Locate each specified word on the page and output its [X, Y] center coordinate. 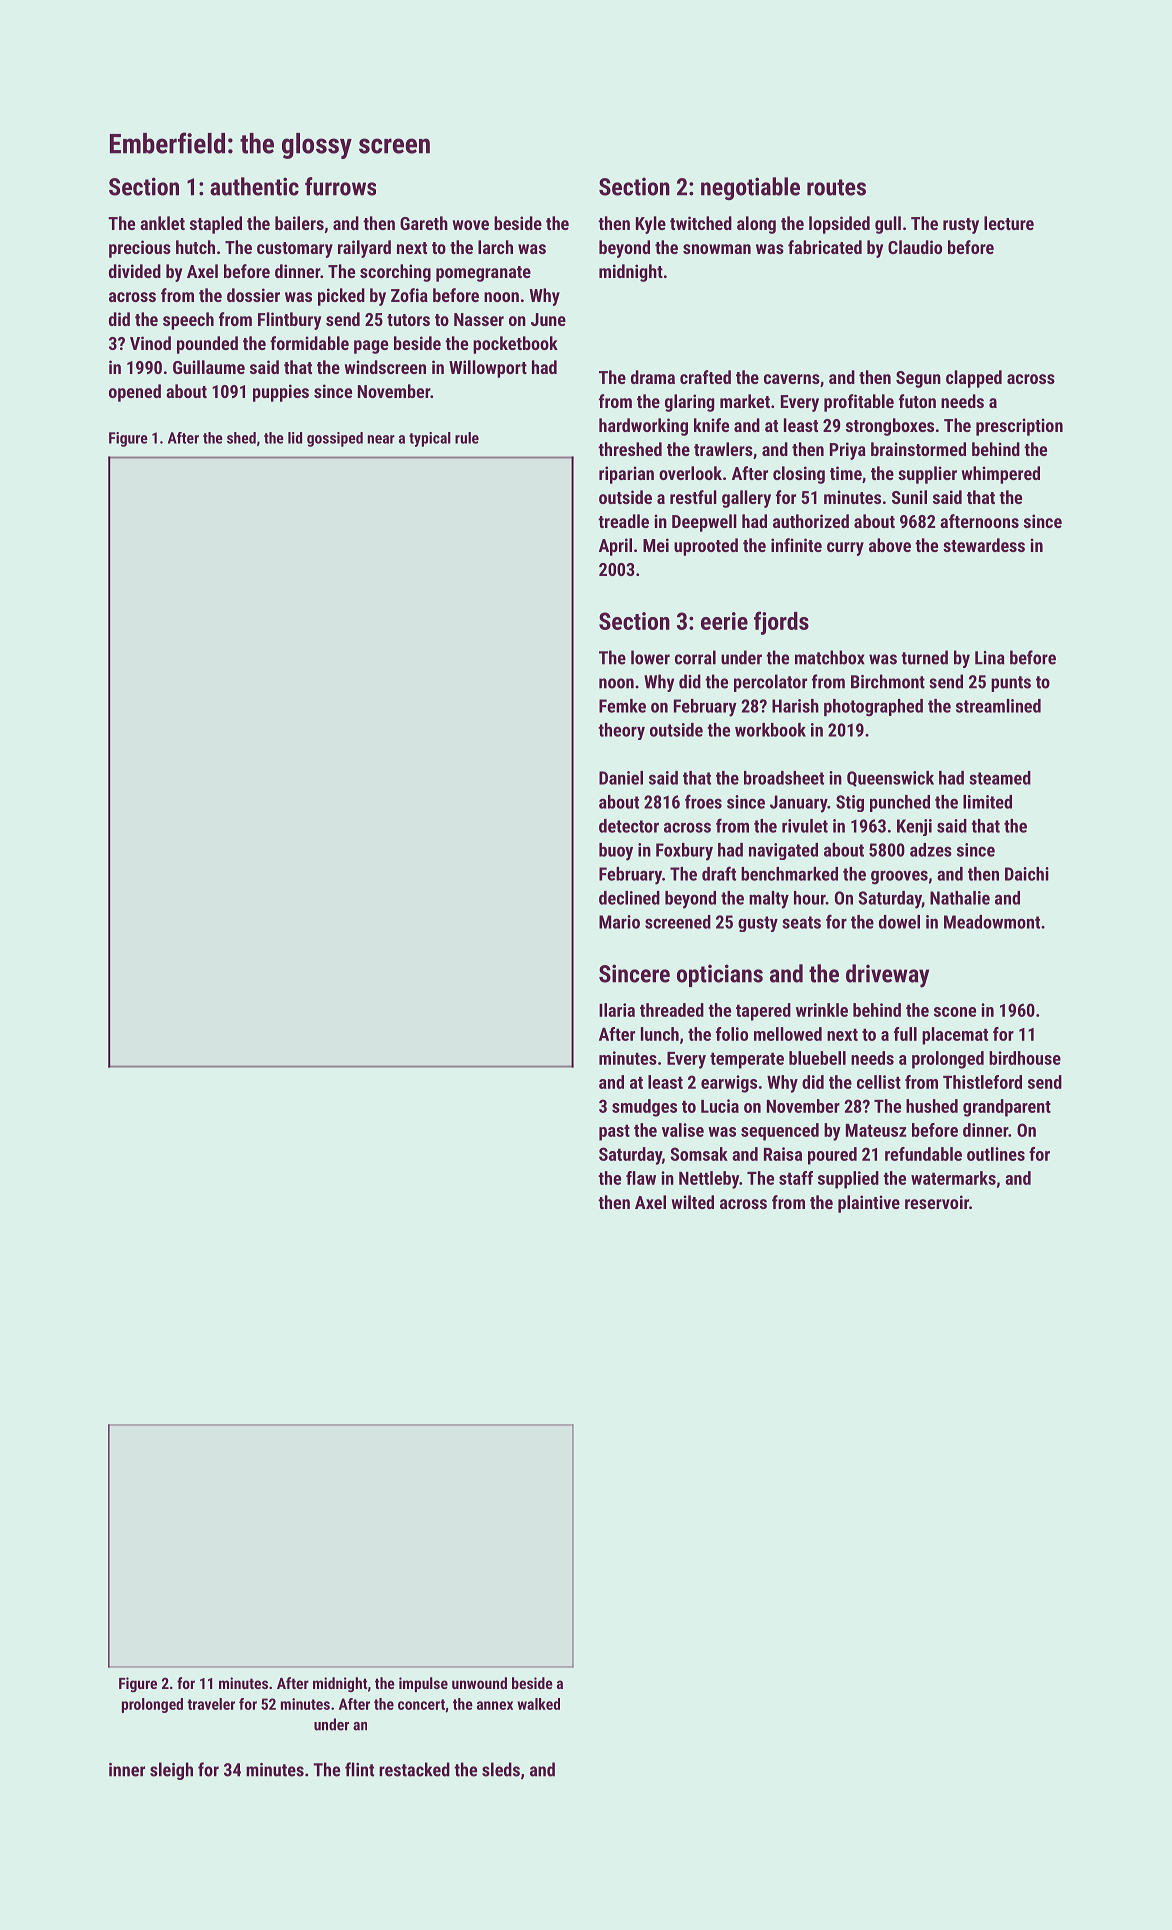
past [614, 1133]
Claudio [915, 247]
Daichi [1027, 874]
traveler [211, 1704]
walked [538, 1704]
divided [135, 271]
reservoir [937, 1202]
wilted [693, 1202]
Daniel [621, 778]
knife [711, 425]
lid [295, 438]
